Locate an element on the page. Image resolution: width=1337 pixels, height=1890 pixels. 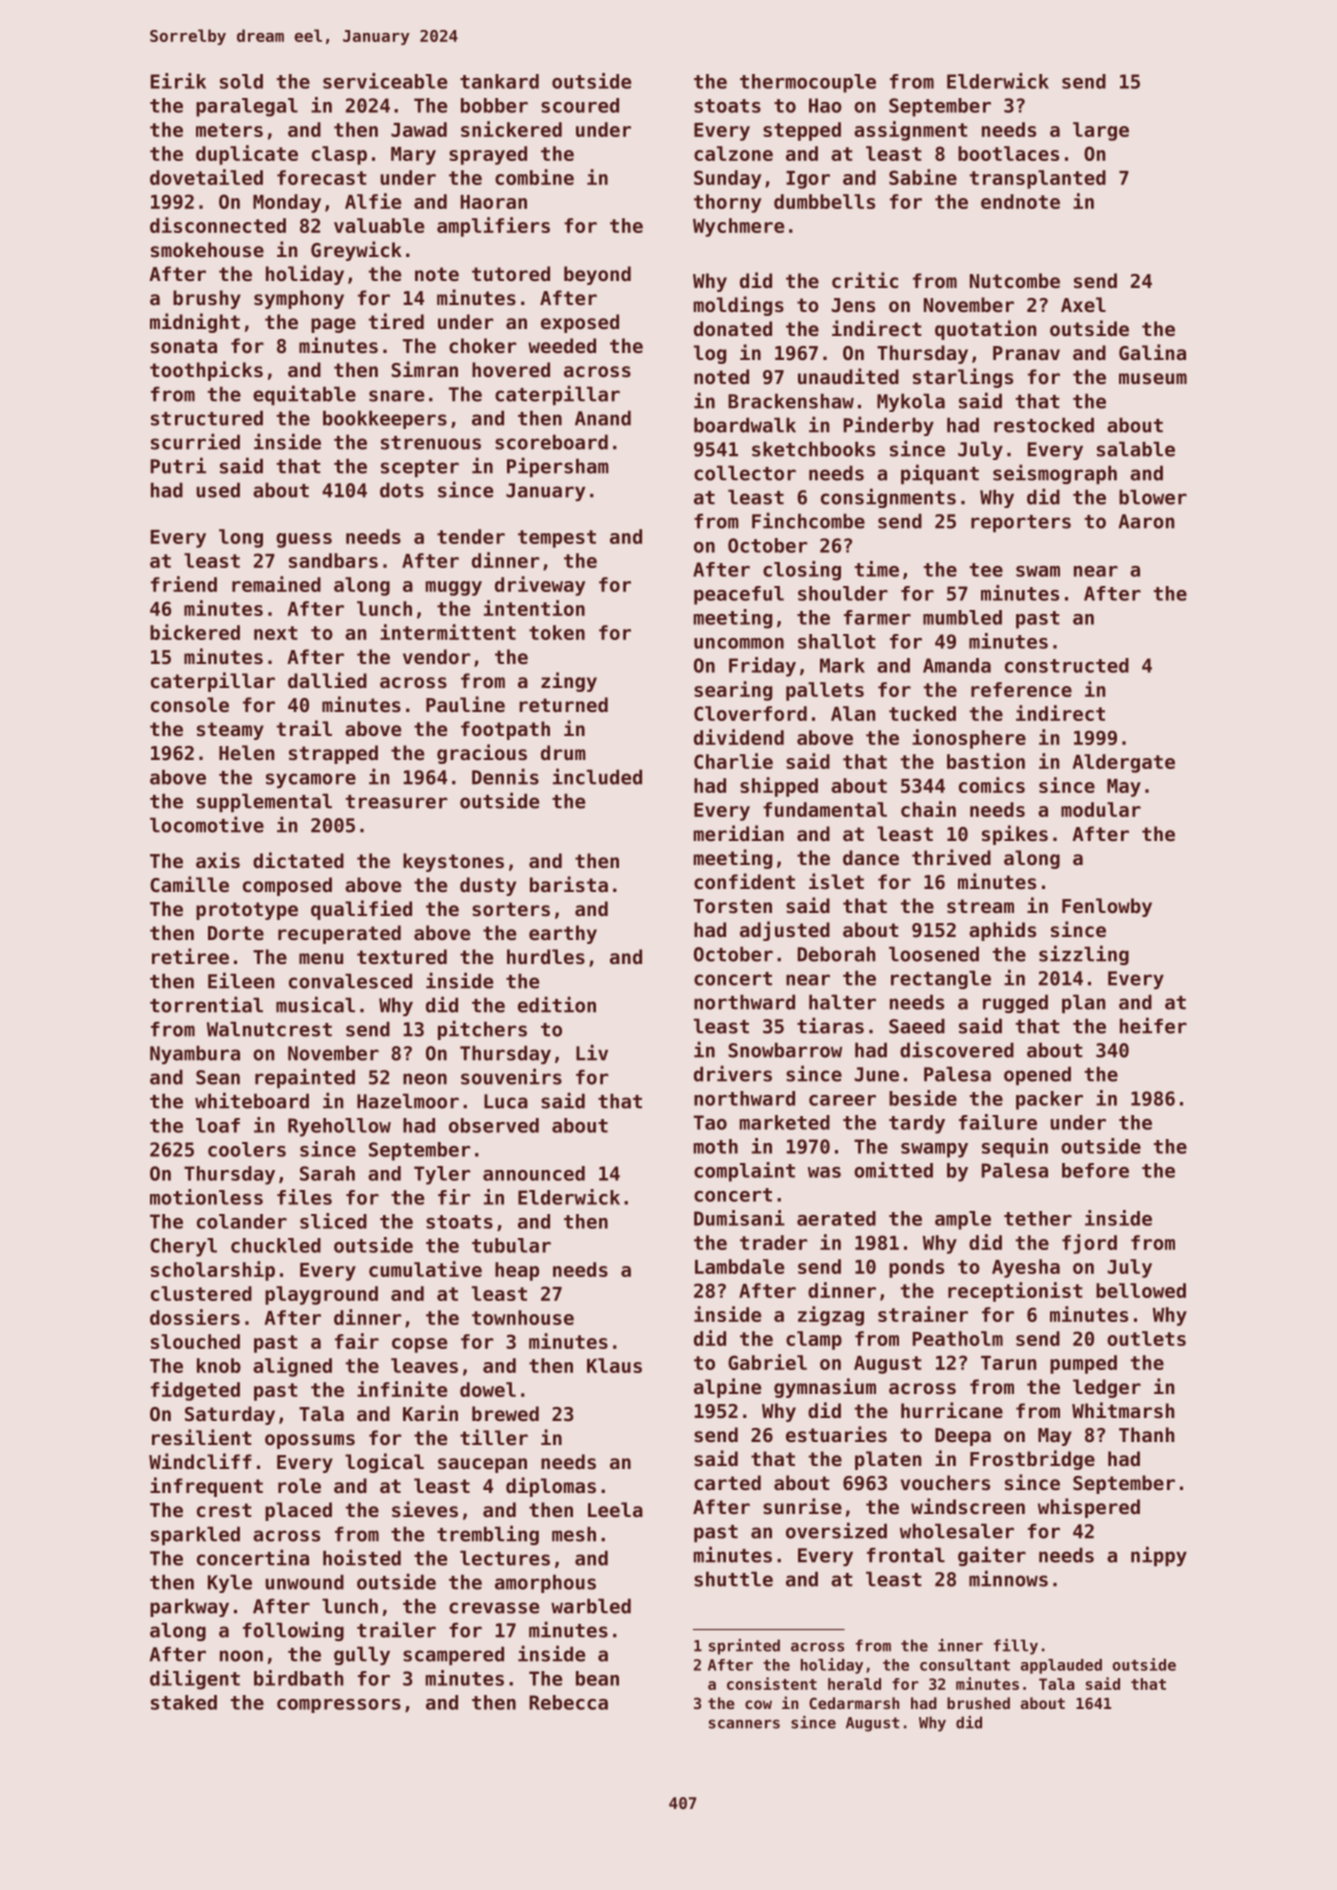
donated is located at coordinates (733, 328).
